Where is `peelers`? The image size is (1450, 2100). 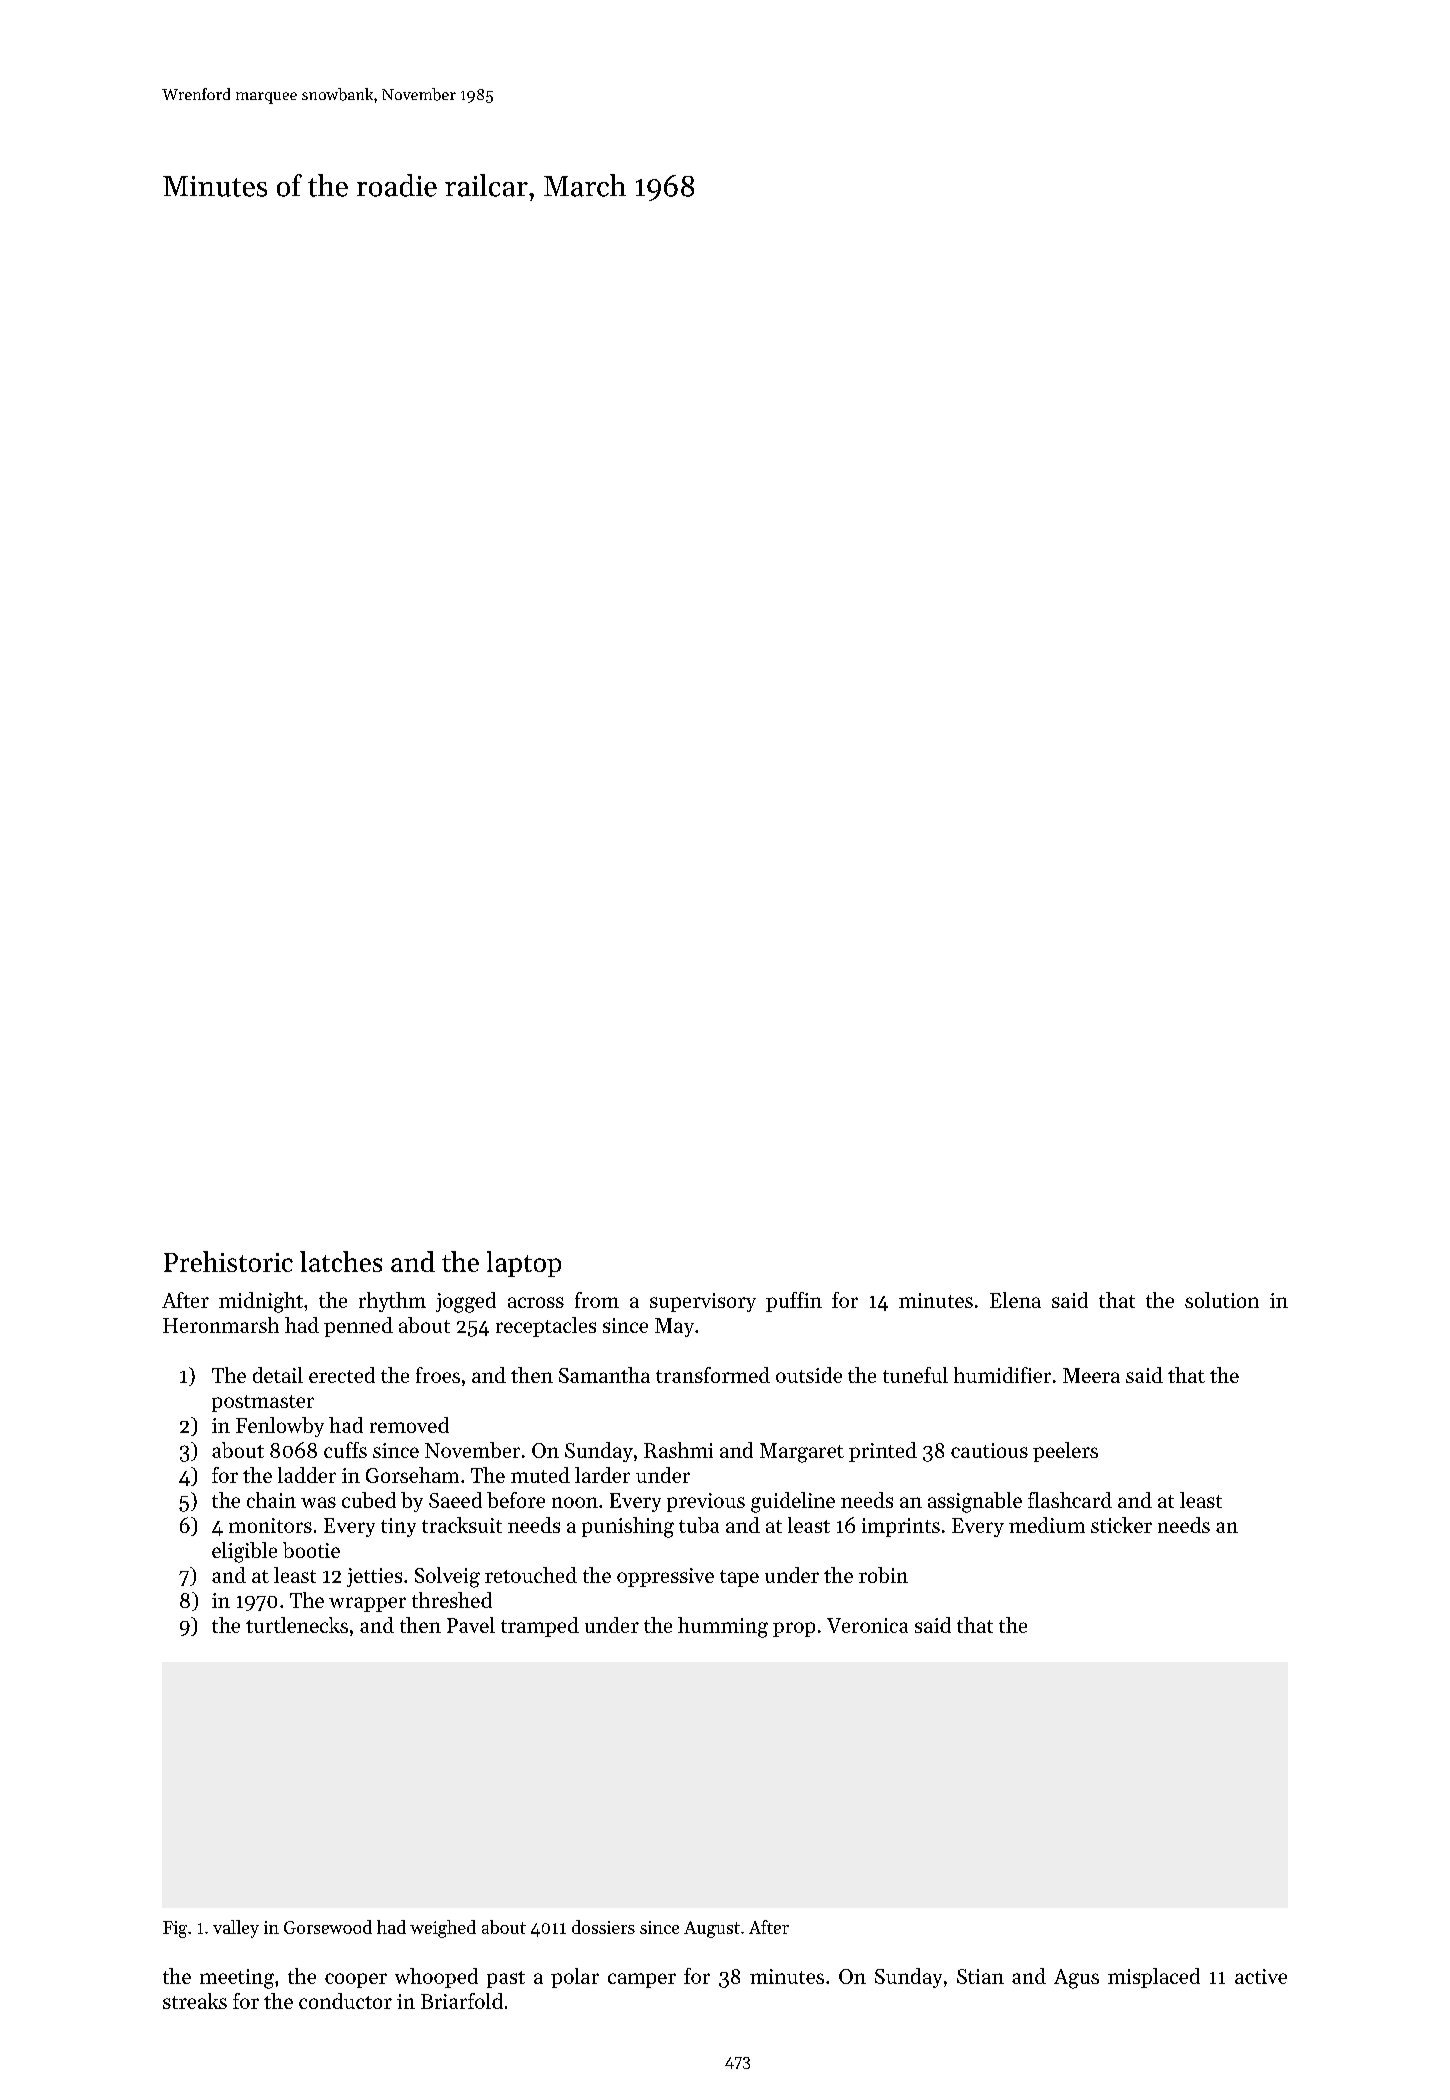
peelers is located at coordinates (1065, 1452).
